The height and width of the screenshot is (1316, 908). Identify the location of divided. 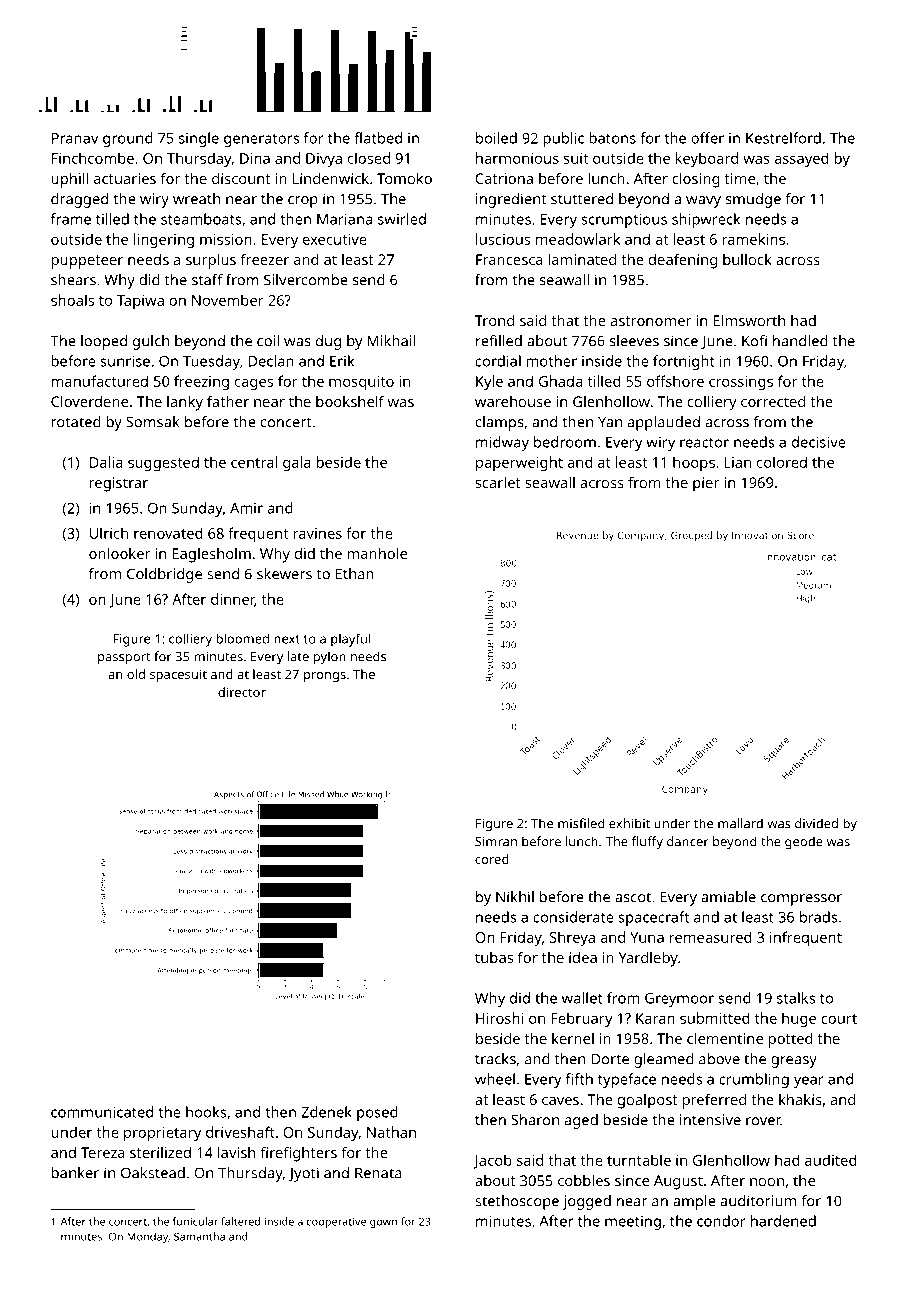
(816, 823).
